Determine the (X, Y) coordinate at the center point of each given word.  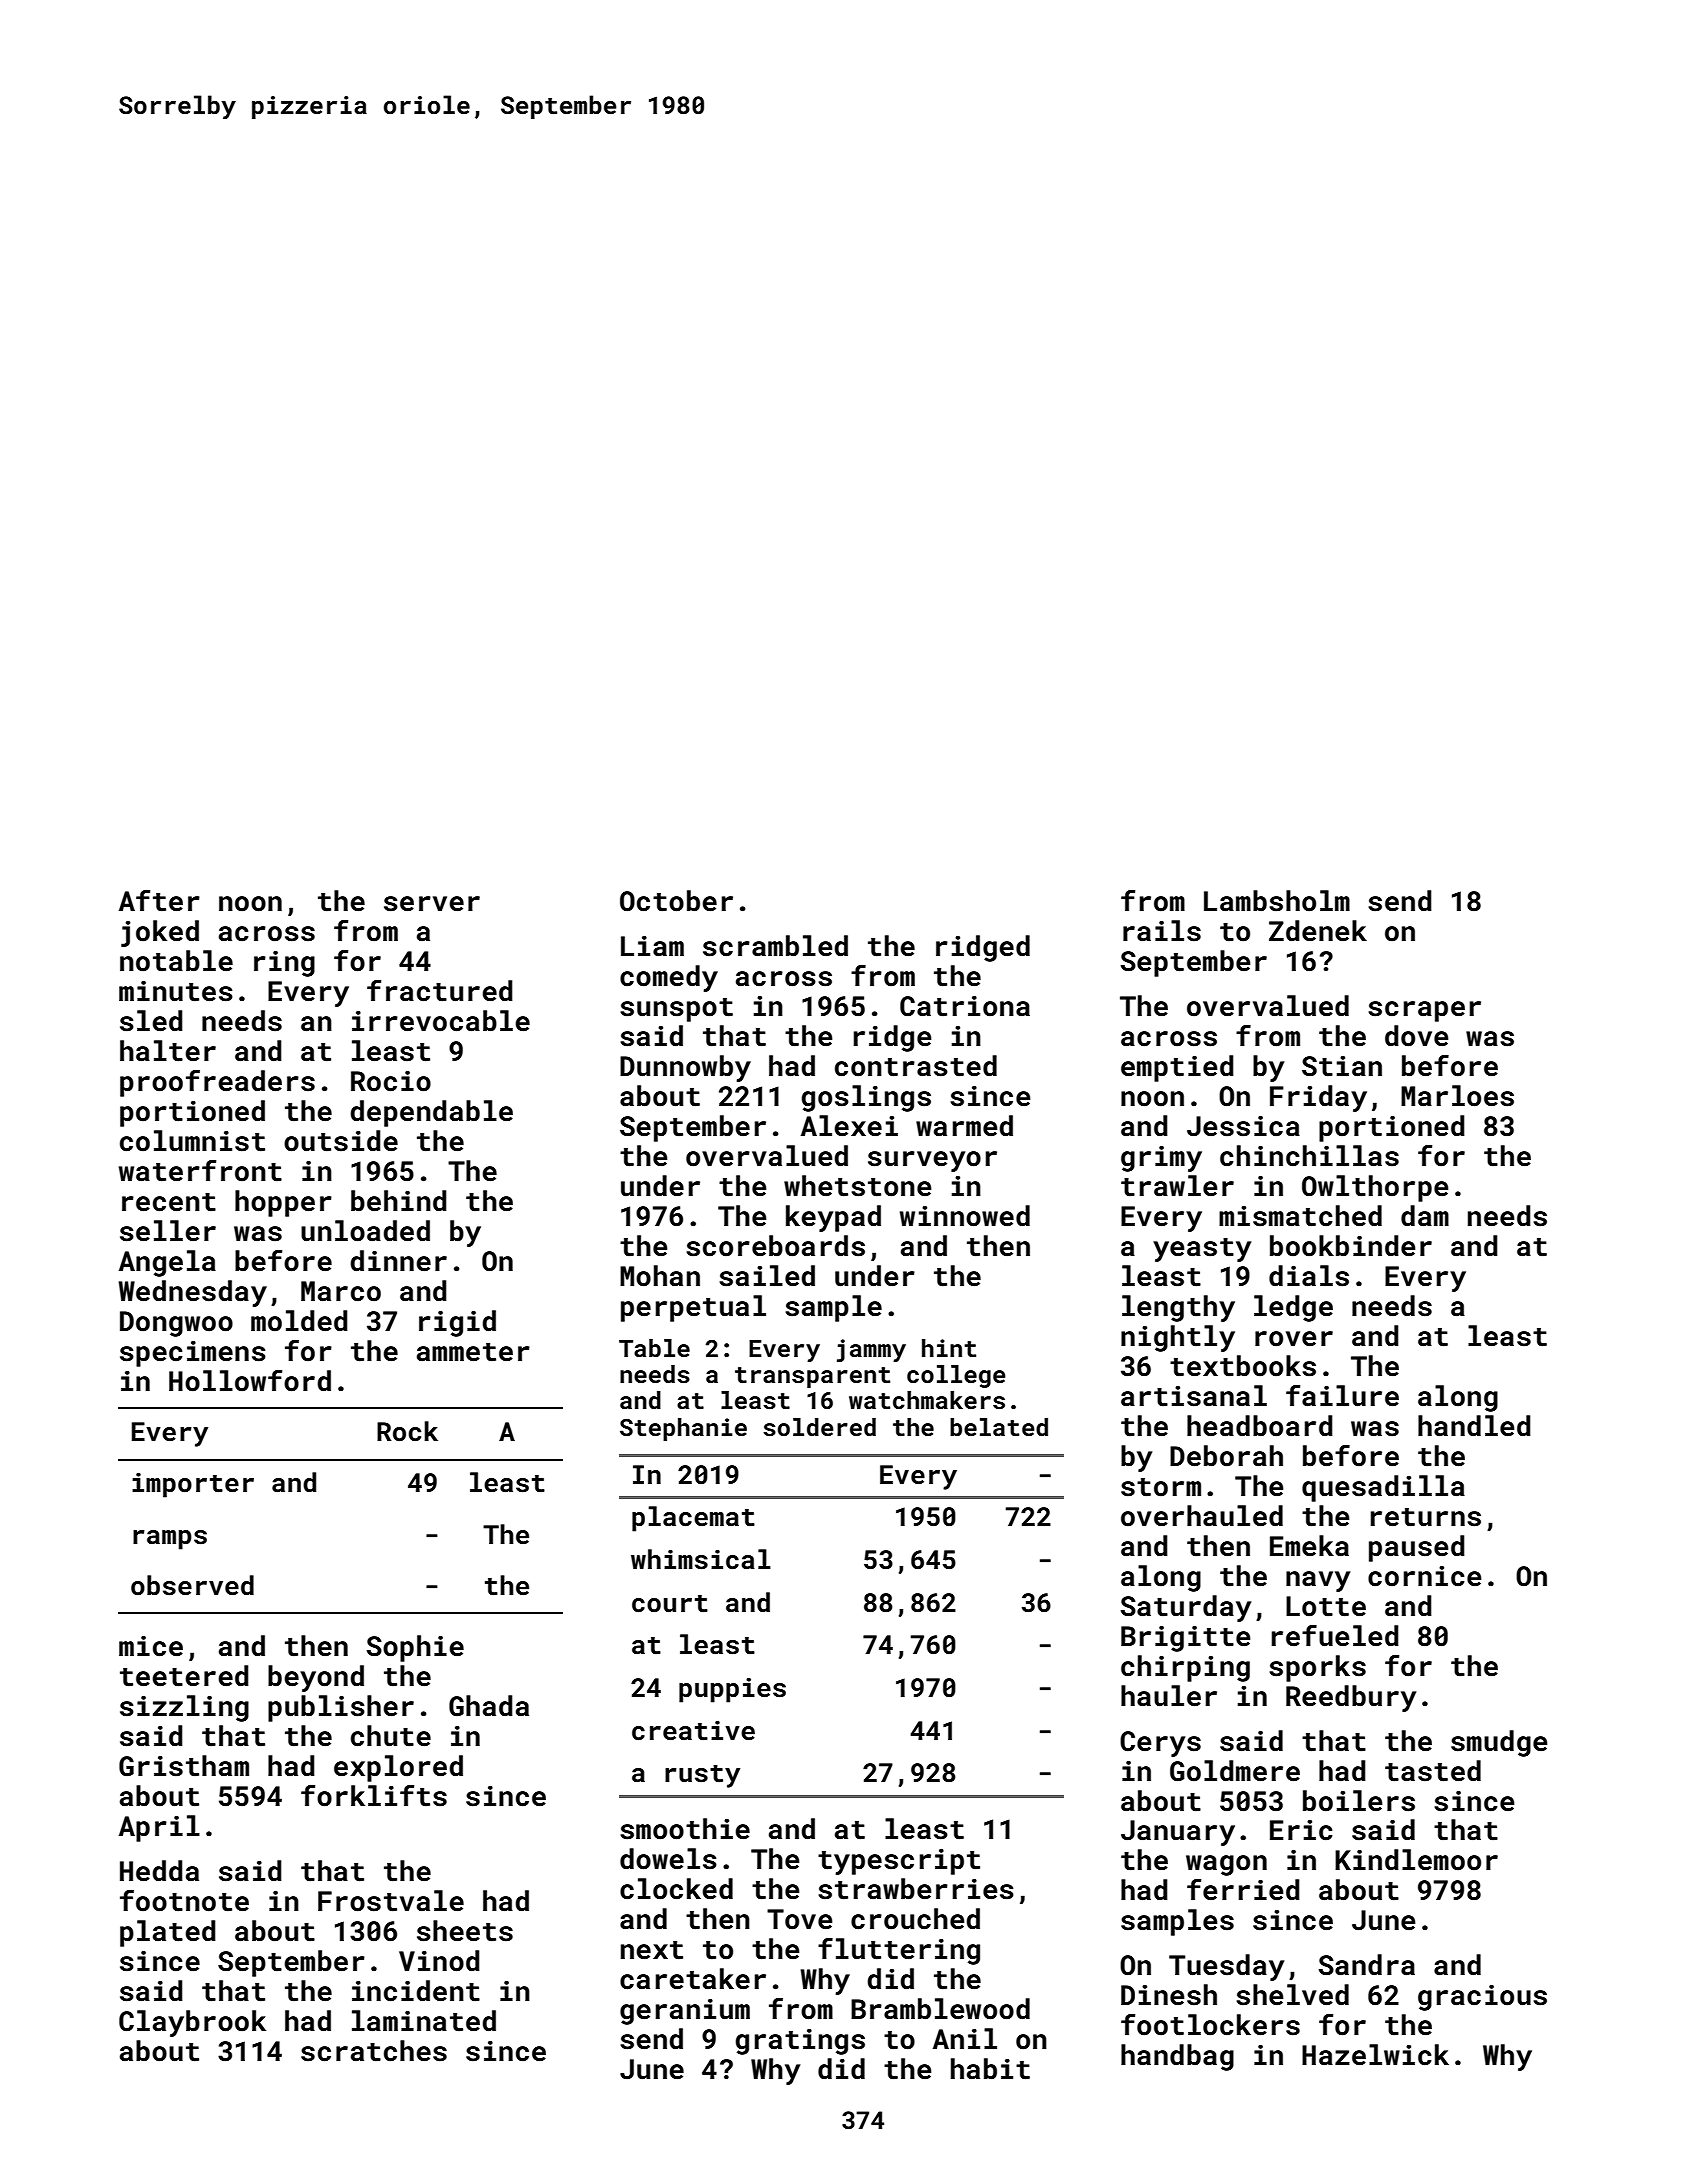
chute (391, 1736)
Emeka (1309, 1546)
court (670, 1604)
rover (1294, 1339)
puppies (732, 1690)
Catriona (965, 1006)
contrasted (916, 1066)
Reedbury (1351, 1698)
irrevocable (441, 1021)
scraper (1424, 1011)
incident (416, 1991)
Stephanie (683, 1429)
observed (192, 1585)
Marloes (1457, 1096)
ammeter (473, 1352)
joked (160, 933)
